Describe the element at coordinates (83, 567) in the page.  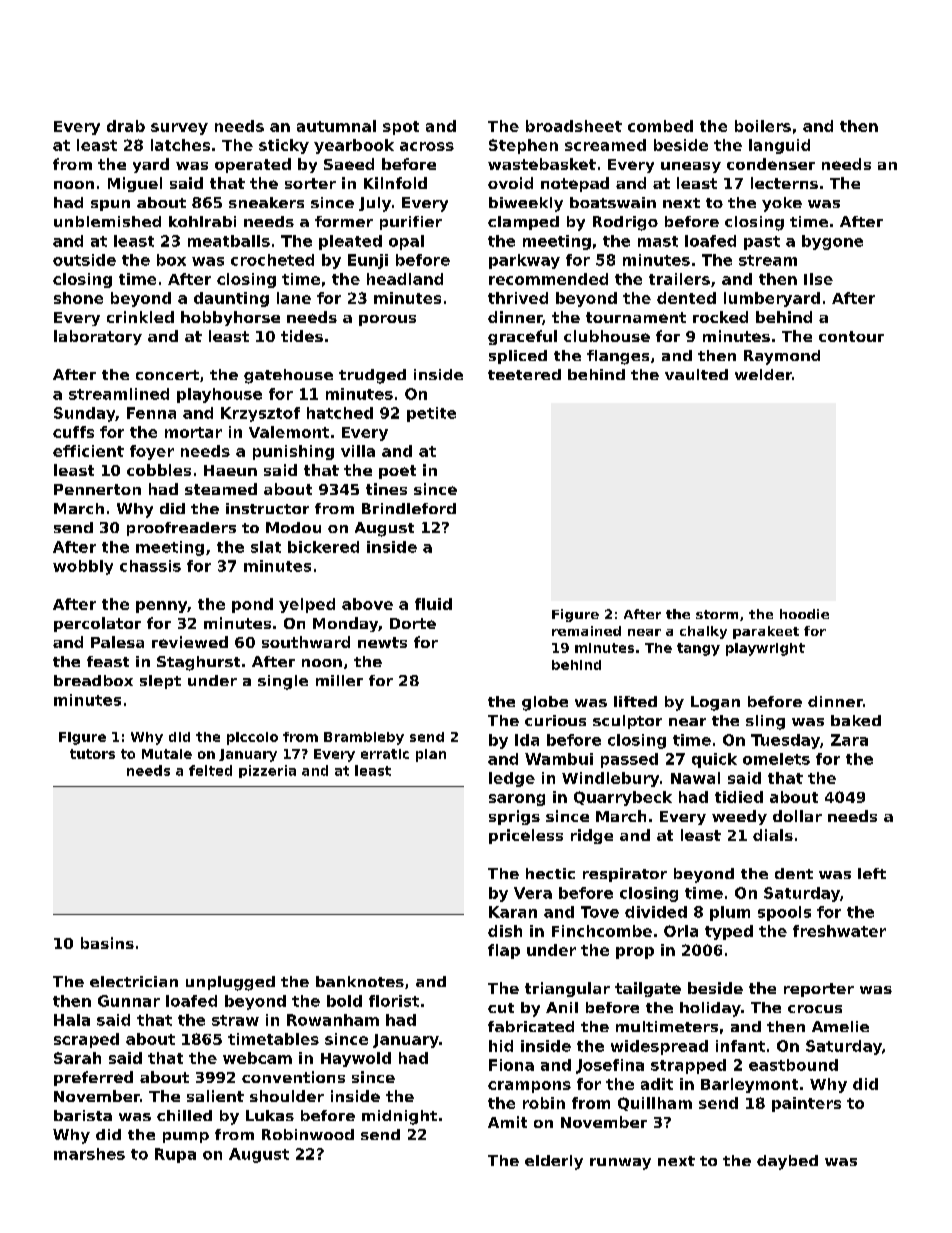
I see `wobbly` at that location.
